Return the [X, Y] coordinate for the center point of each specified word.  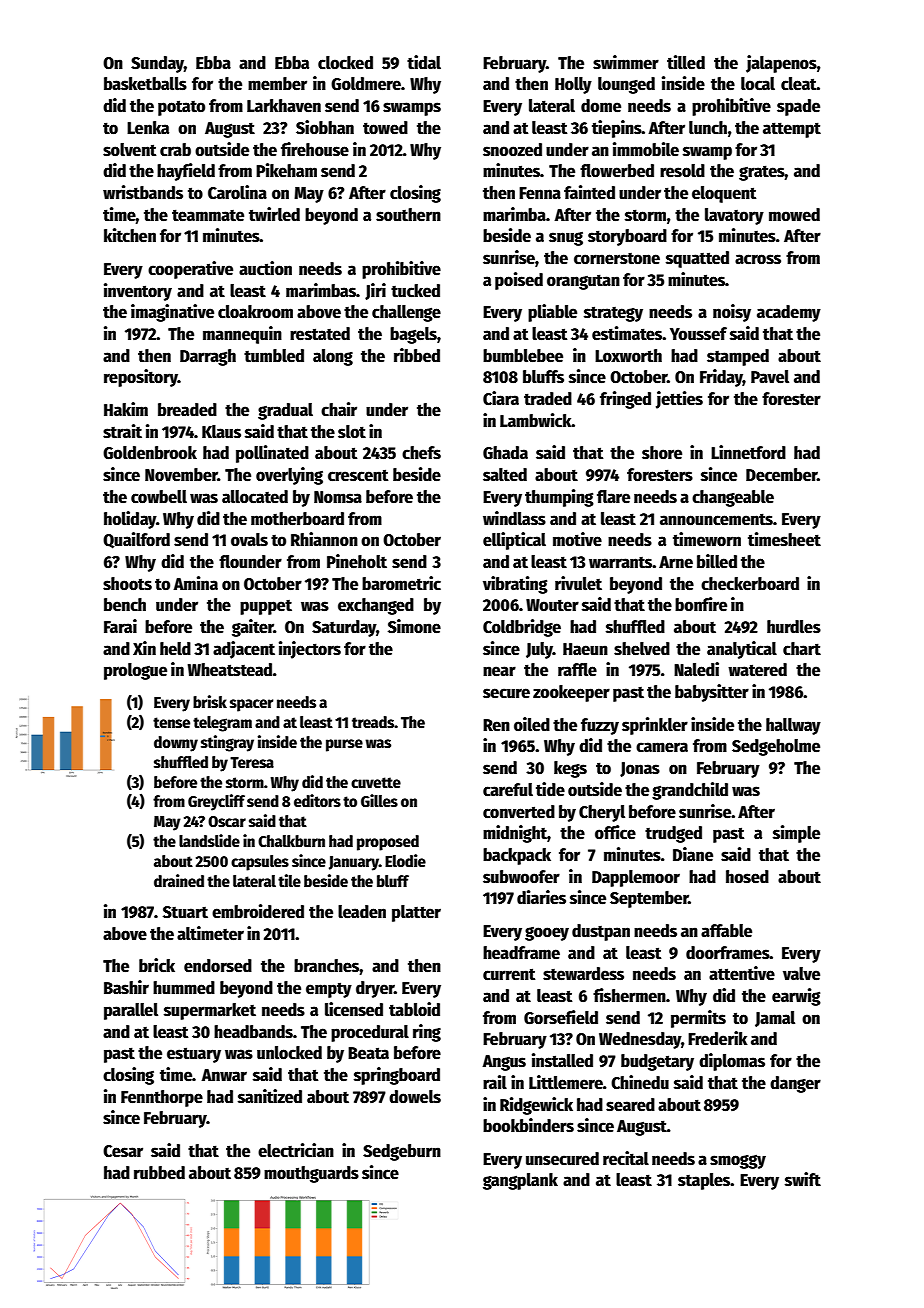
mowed [794, 215]
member [277, 84]
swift [803, 1179]
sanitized [270, 1096]
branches [326, 966]
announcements [716, 519]
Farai [120, 626]
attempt [792, 130]
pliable [552, 313]
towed [385, 128]
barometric [401, 583]
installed [562, 1060]
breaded [187, 410]
